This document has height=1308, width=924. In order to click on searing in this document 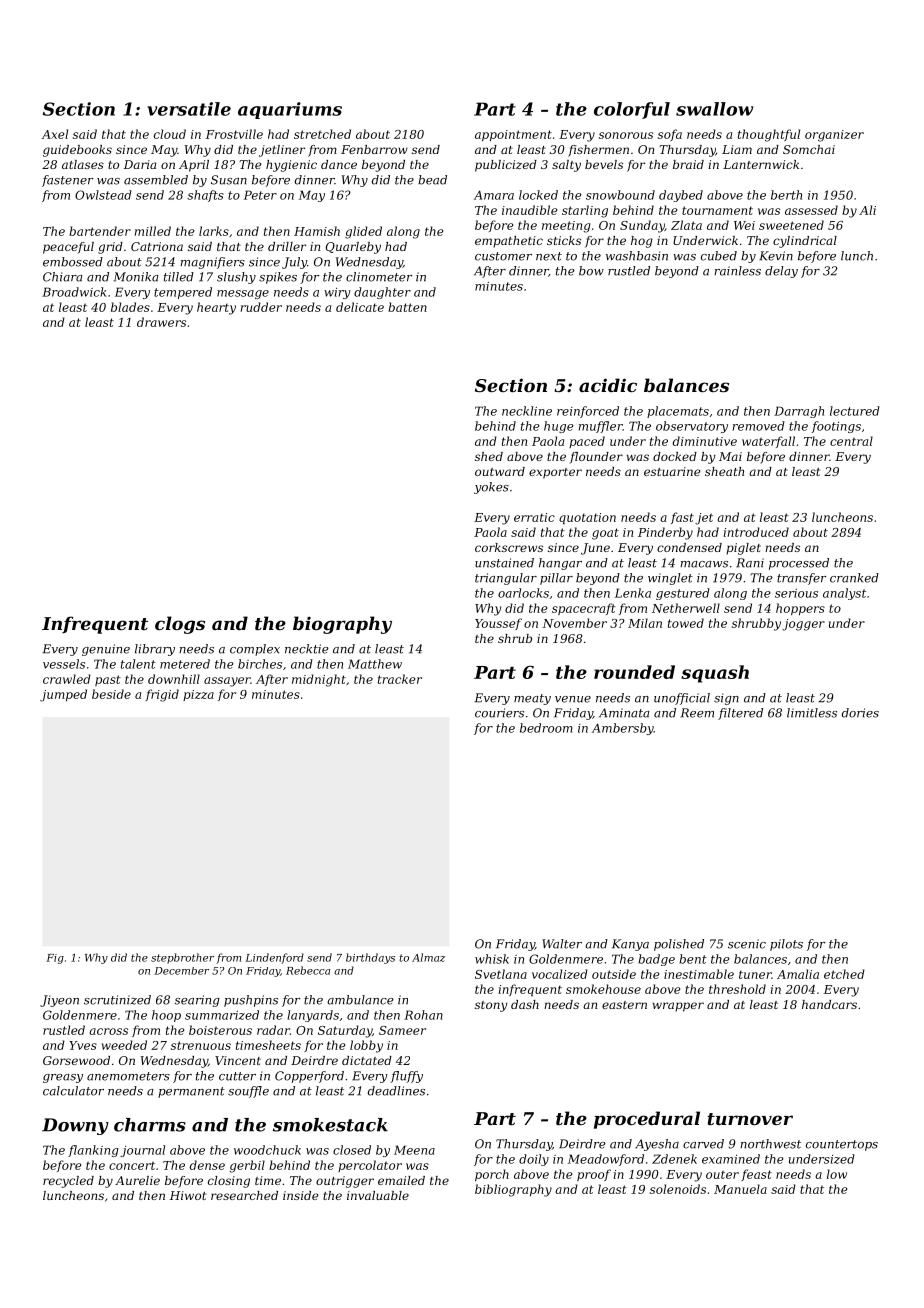, I will do `click(197, 1001)`.
